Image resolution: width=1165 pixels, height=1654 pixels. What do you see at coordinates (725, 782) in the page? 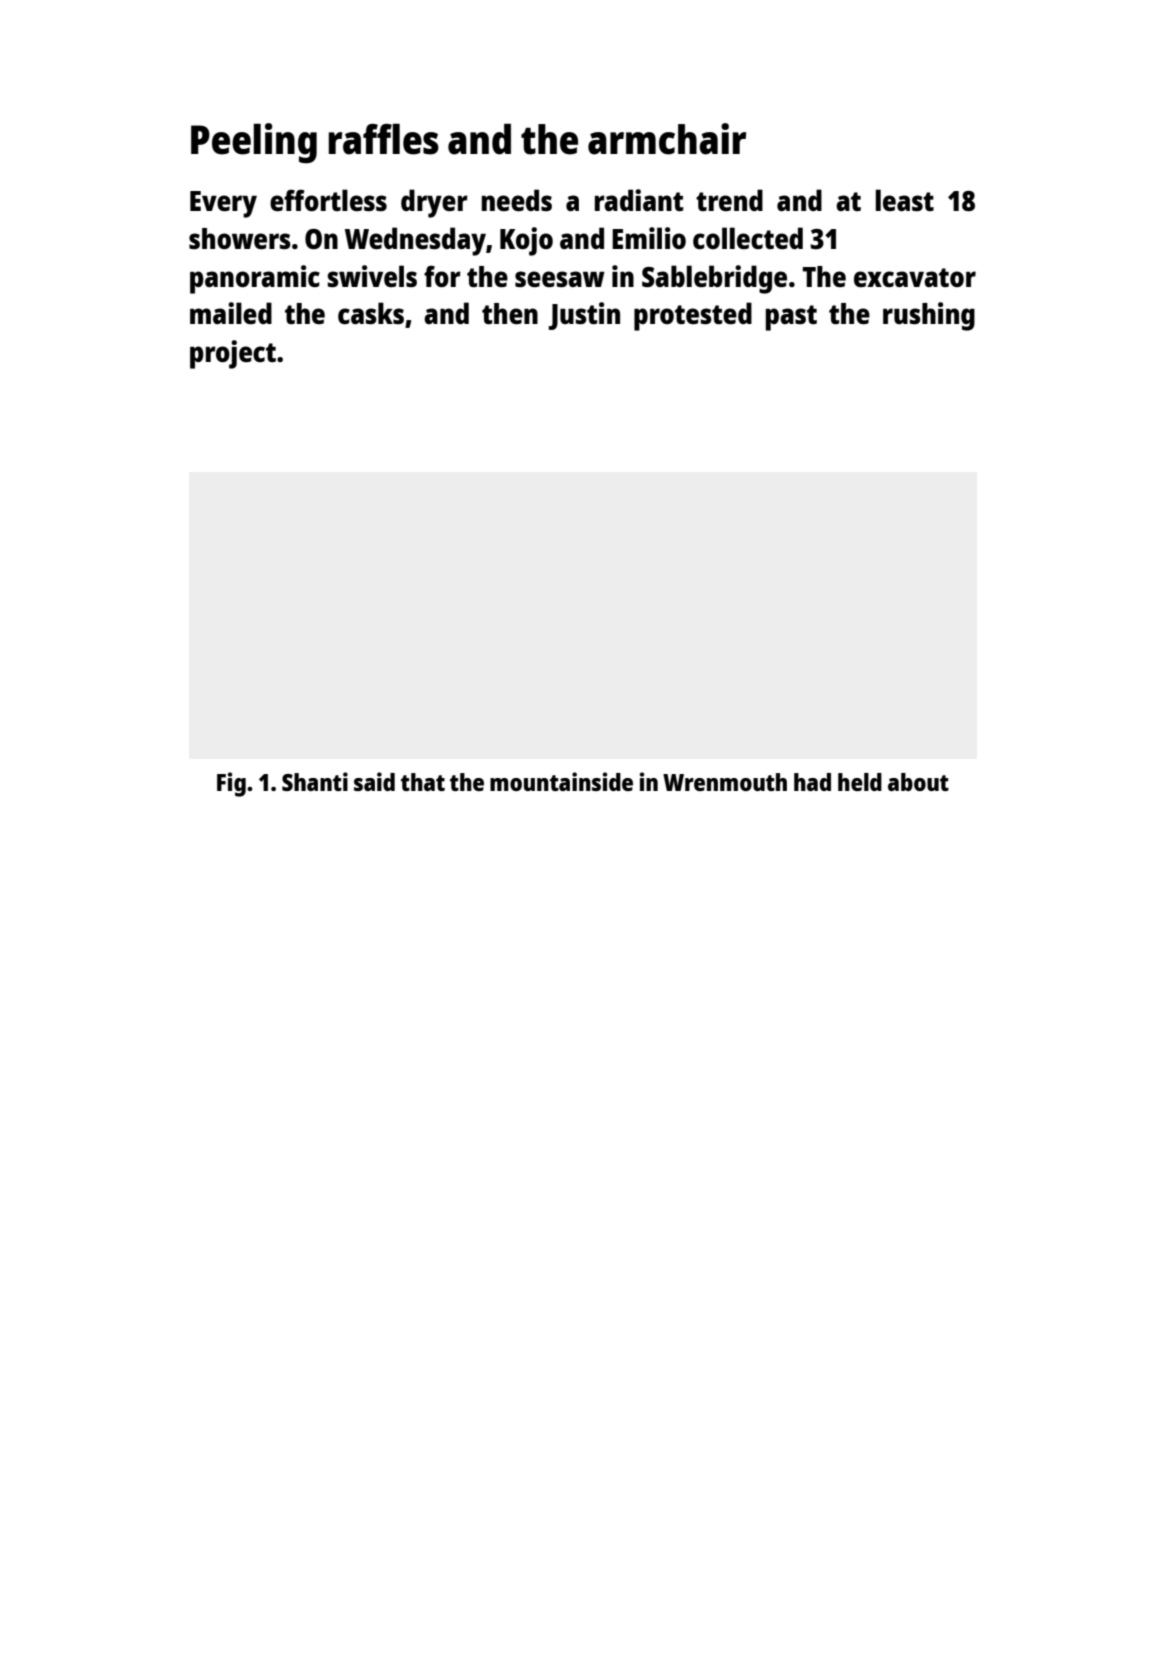
I see `Wrenmouth` at bounding box center [725, 782].
